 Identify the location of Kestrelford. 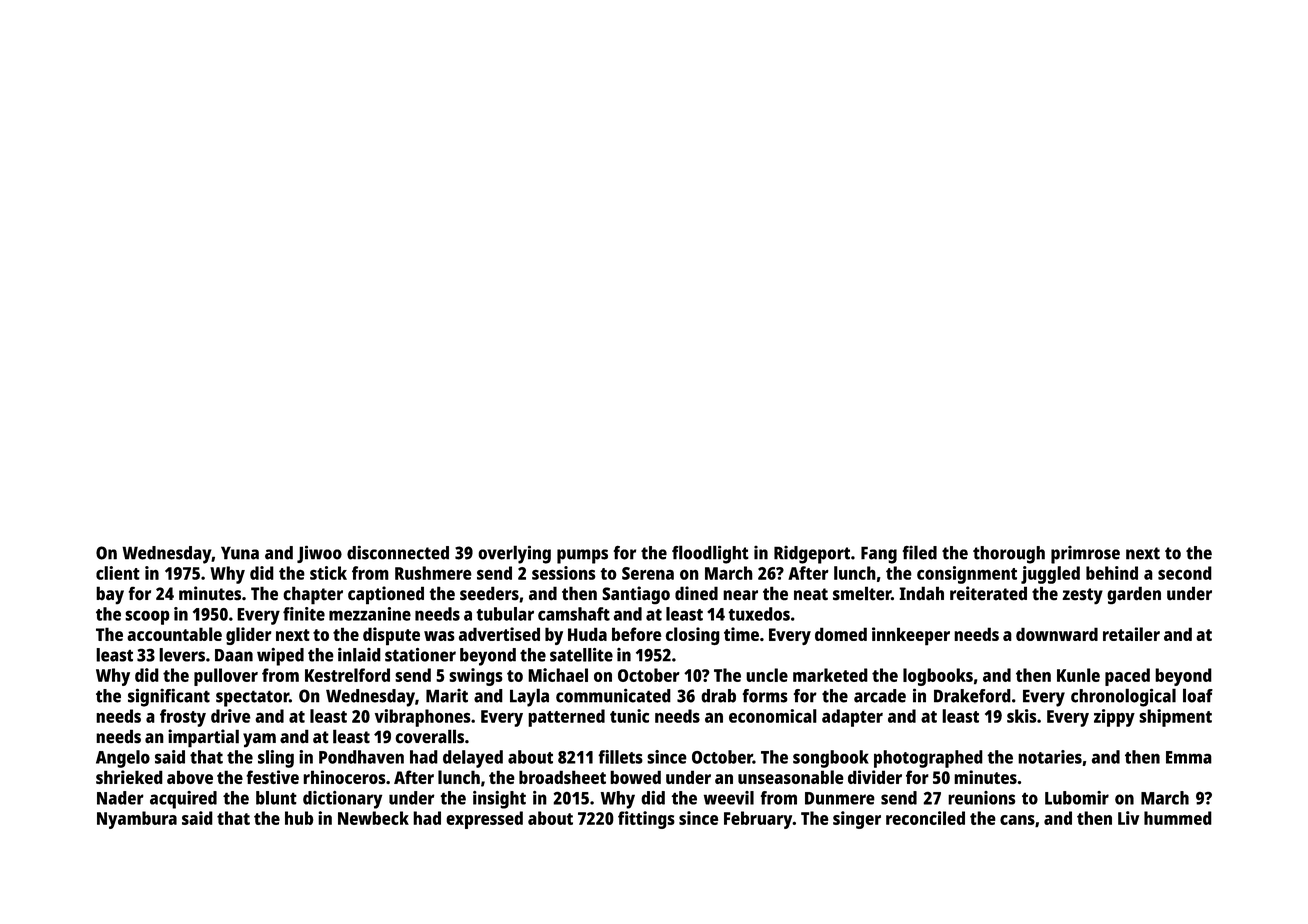
(347, 675).
